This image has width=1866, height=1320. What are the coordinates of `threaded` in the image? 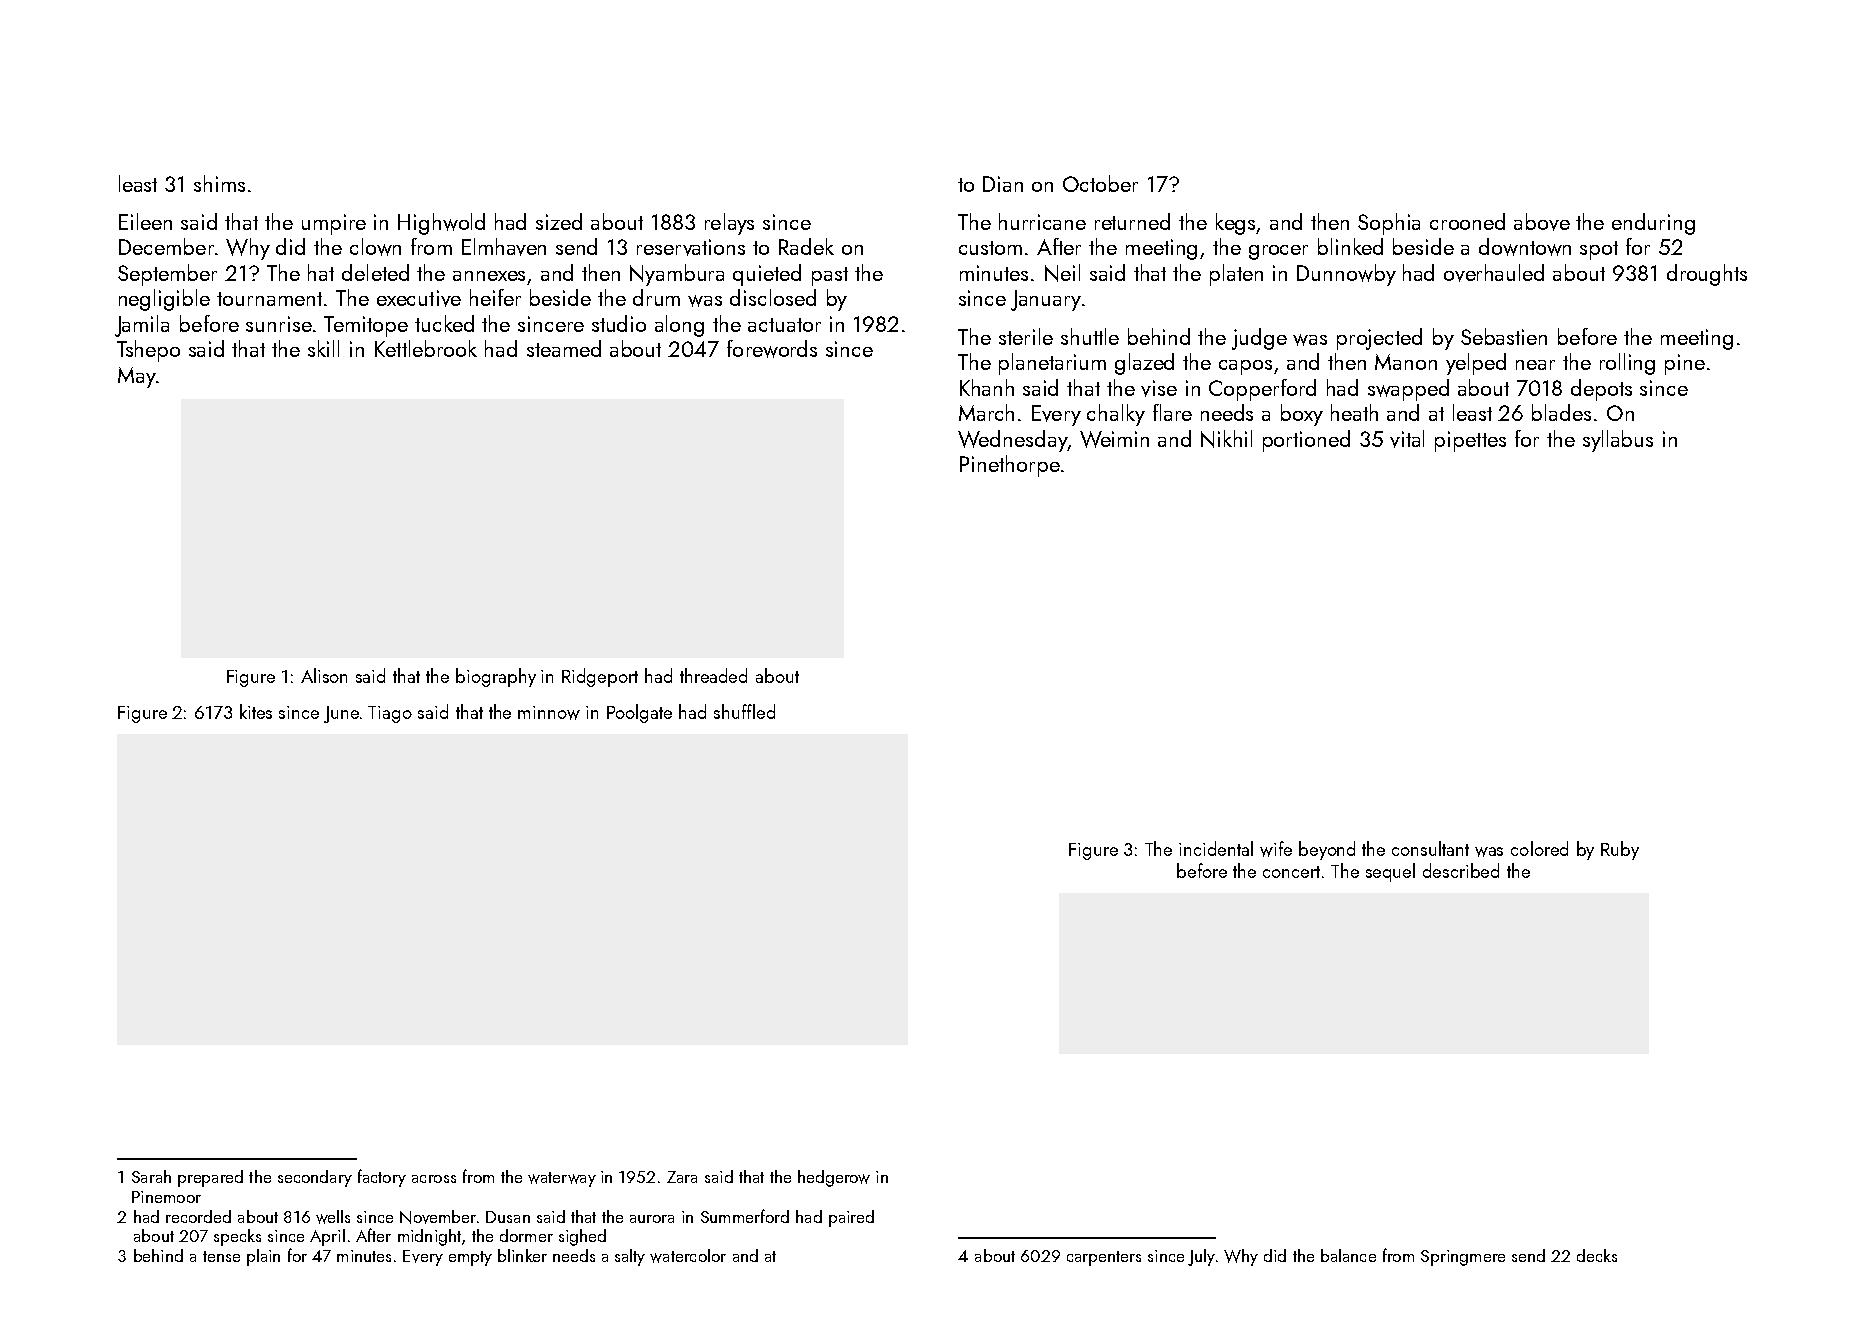 It's located at (713, 675).
